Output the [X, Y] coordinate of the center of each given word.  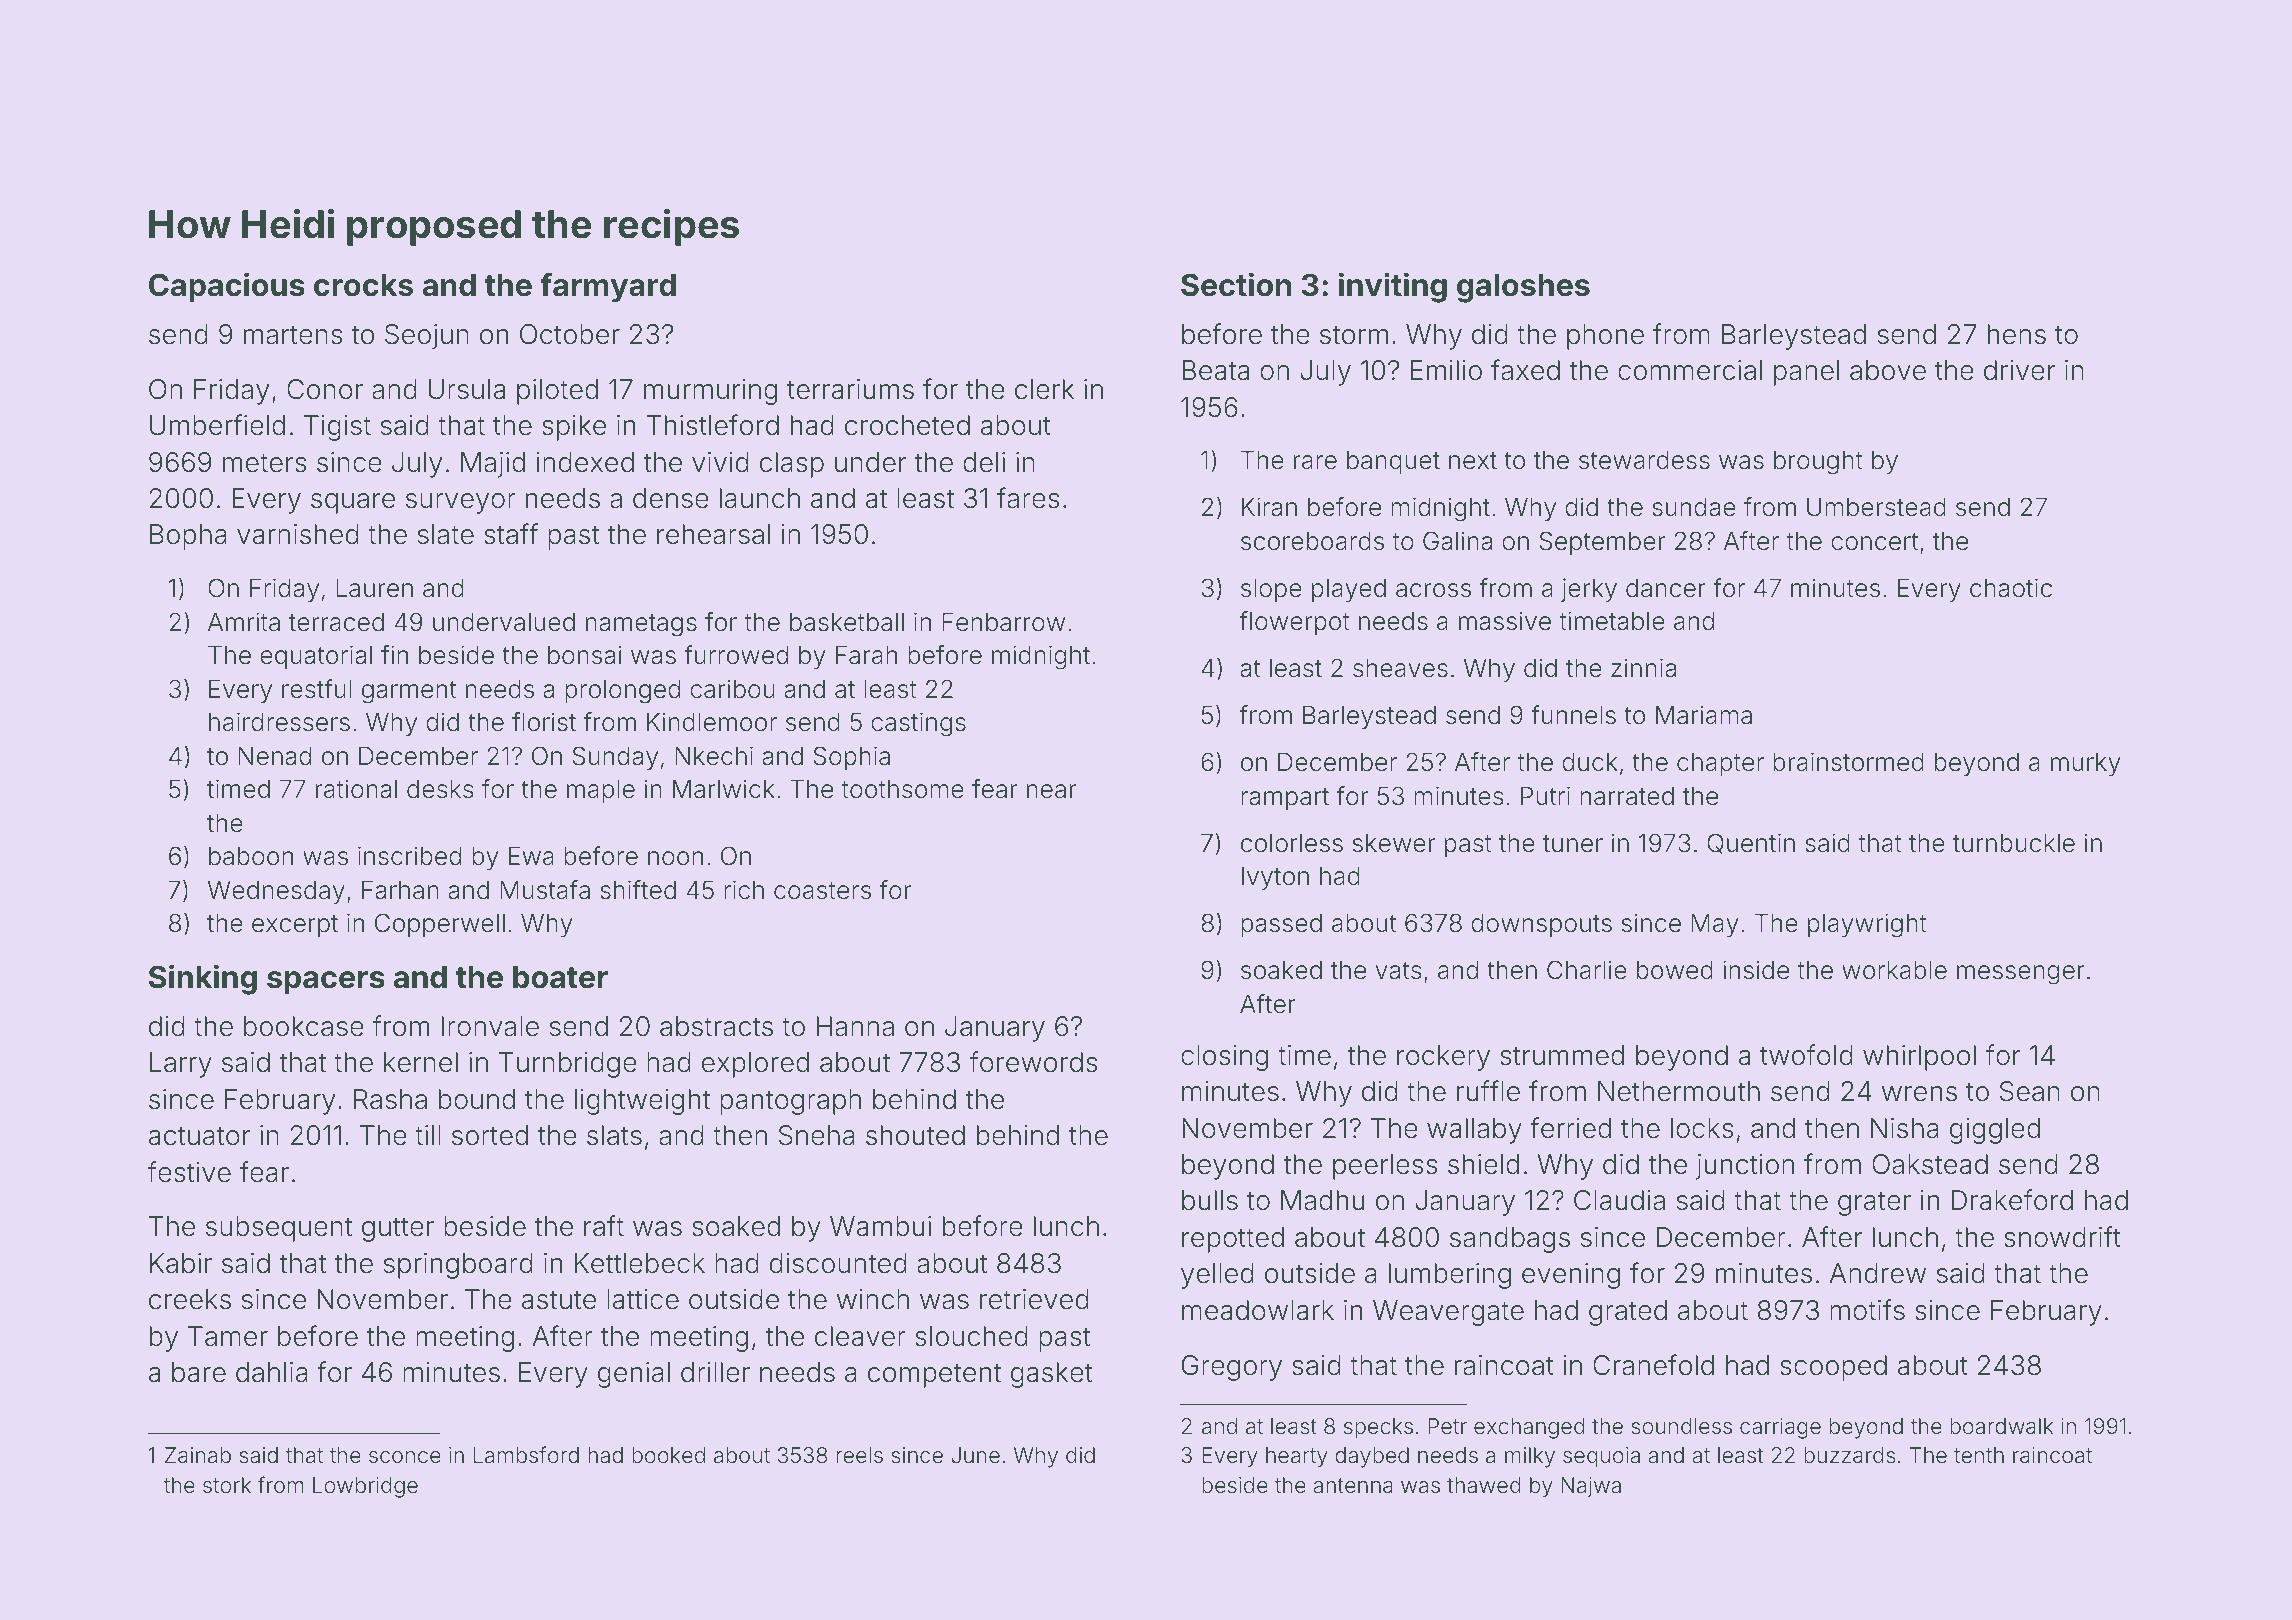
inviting [1393, 287]
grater [1874, 1203]
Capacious [227, 287]
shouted [915, 1135]
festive [189, 1172]
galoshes [1523, 288]
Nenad [274, 756]
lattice [643, 1299]
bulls [1210, 1200]
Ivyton [1275, 878]
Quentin [1751, 843]
